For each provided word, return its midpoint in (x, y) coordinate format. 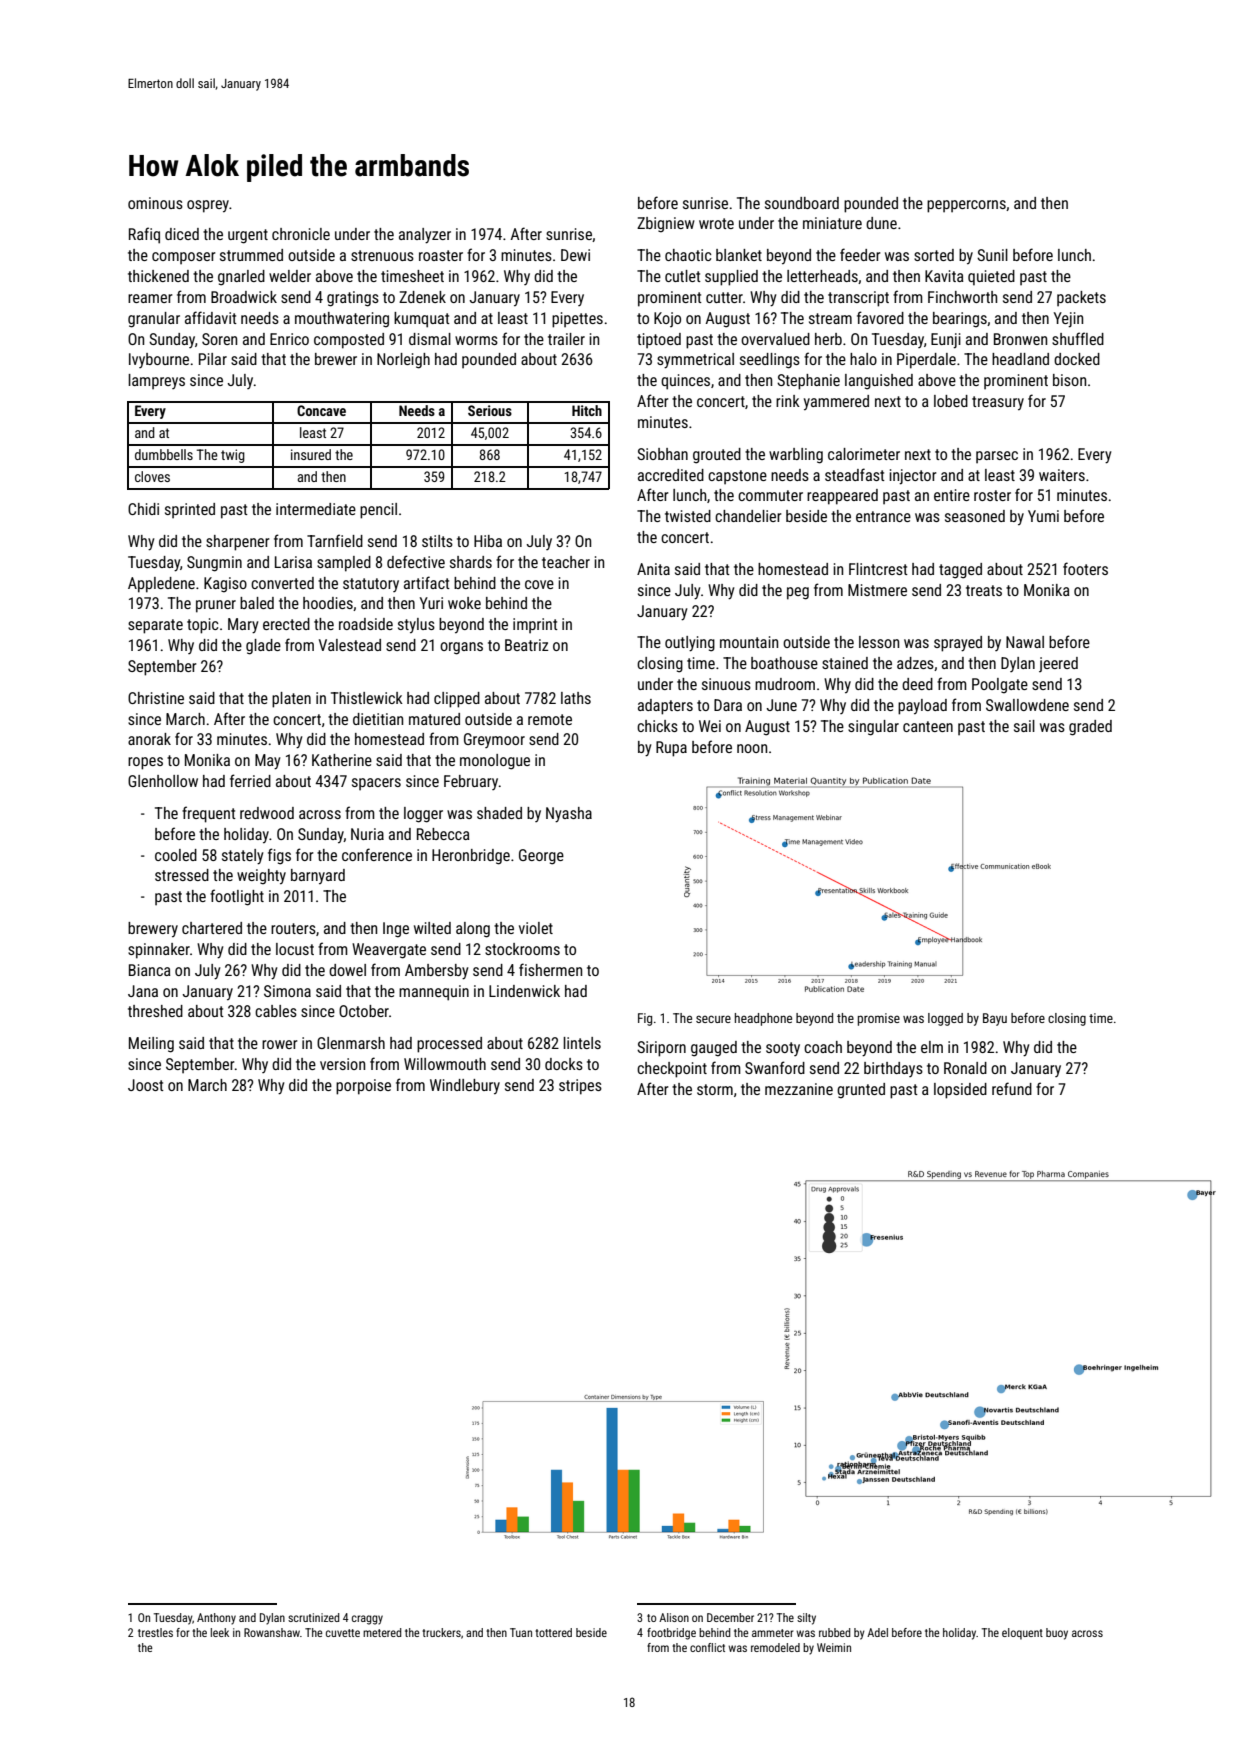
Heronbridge (471, 857)
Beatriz (527, 645)
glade (263, 647)
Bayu (995, 1019)
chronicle (301, 234)
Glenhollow (163, 781)
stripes (580, 1087)
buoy (1057, 1634)
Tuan (521, 1632)
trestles (155, 1632)
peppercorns (966, 206)
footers (1085, 568)
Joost (146, 1085)
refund (1012, 1088)
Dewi (575, 255)
